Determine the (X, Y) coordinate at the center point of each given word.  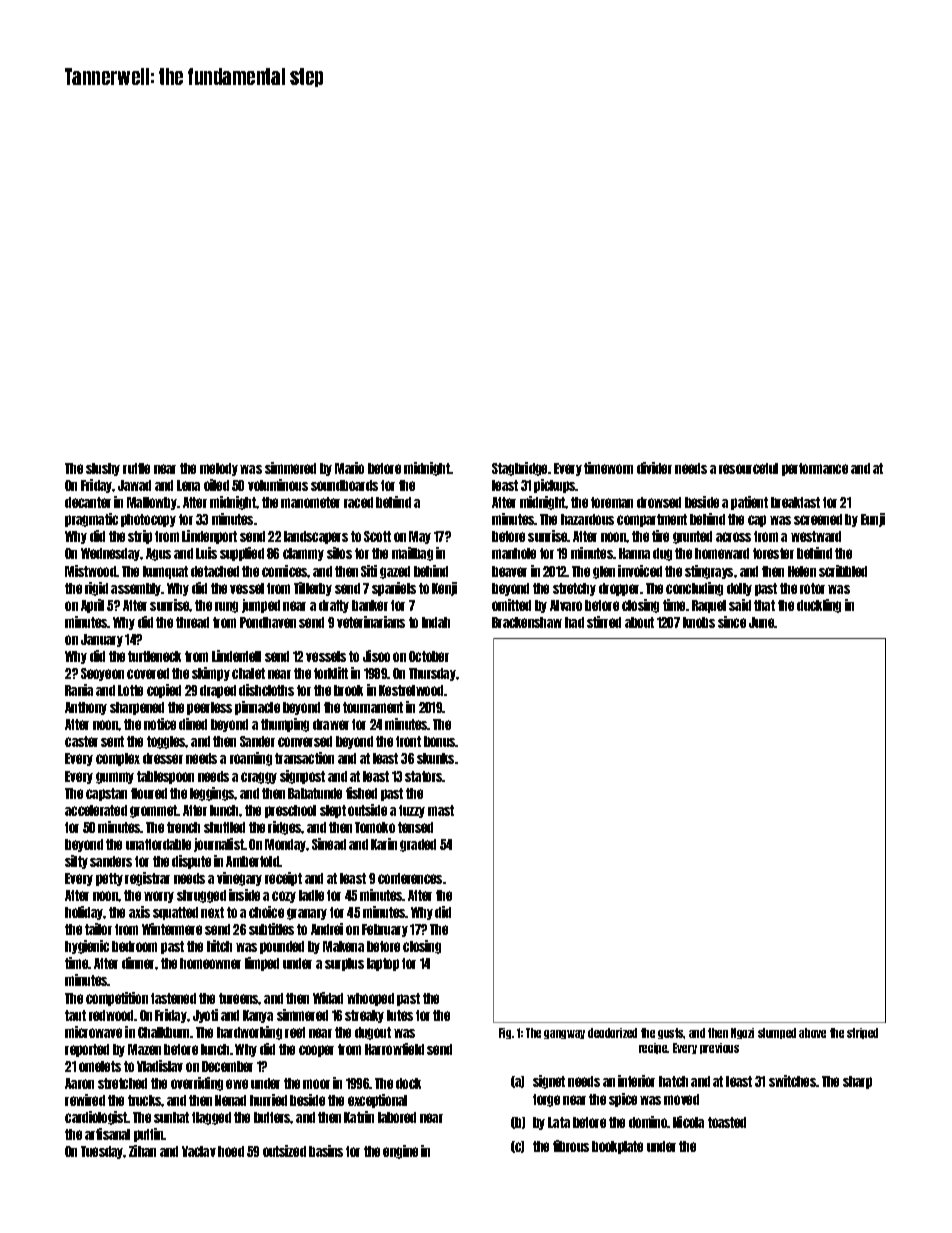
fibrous (571, 1146)
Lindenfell (236, 656)
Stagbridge (519, 469)
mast (441, 810)
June (761, 622)
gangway (564, 1034)
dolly (739, 589)
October (429, 656)
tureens (239, 998)
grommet (153, 811)
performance (815, 469)
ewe (237, 1084)
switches (792, 1081)
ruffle (136, 468)
